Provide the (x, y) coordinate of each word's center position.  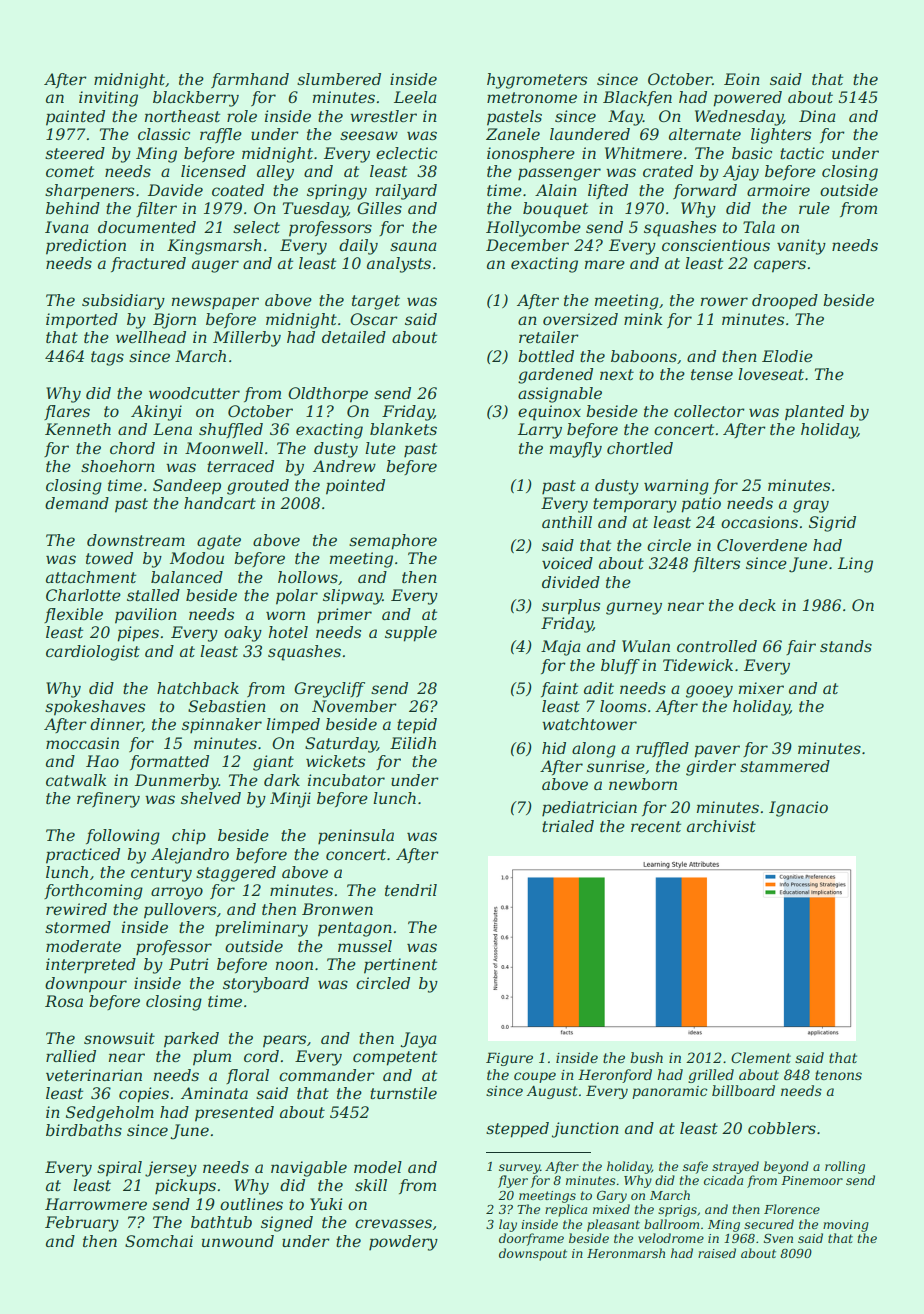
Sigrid (832, 524)
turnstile (403, 1093)
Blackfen (637, 98)
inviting (108, 99)
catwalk (76, 780)
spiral (119, 1169)
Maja (561, 648)
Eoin (742, 79)
